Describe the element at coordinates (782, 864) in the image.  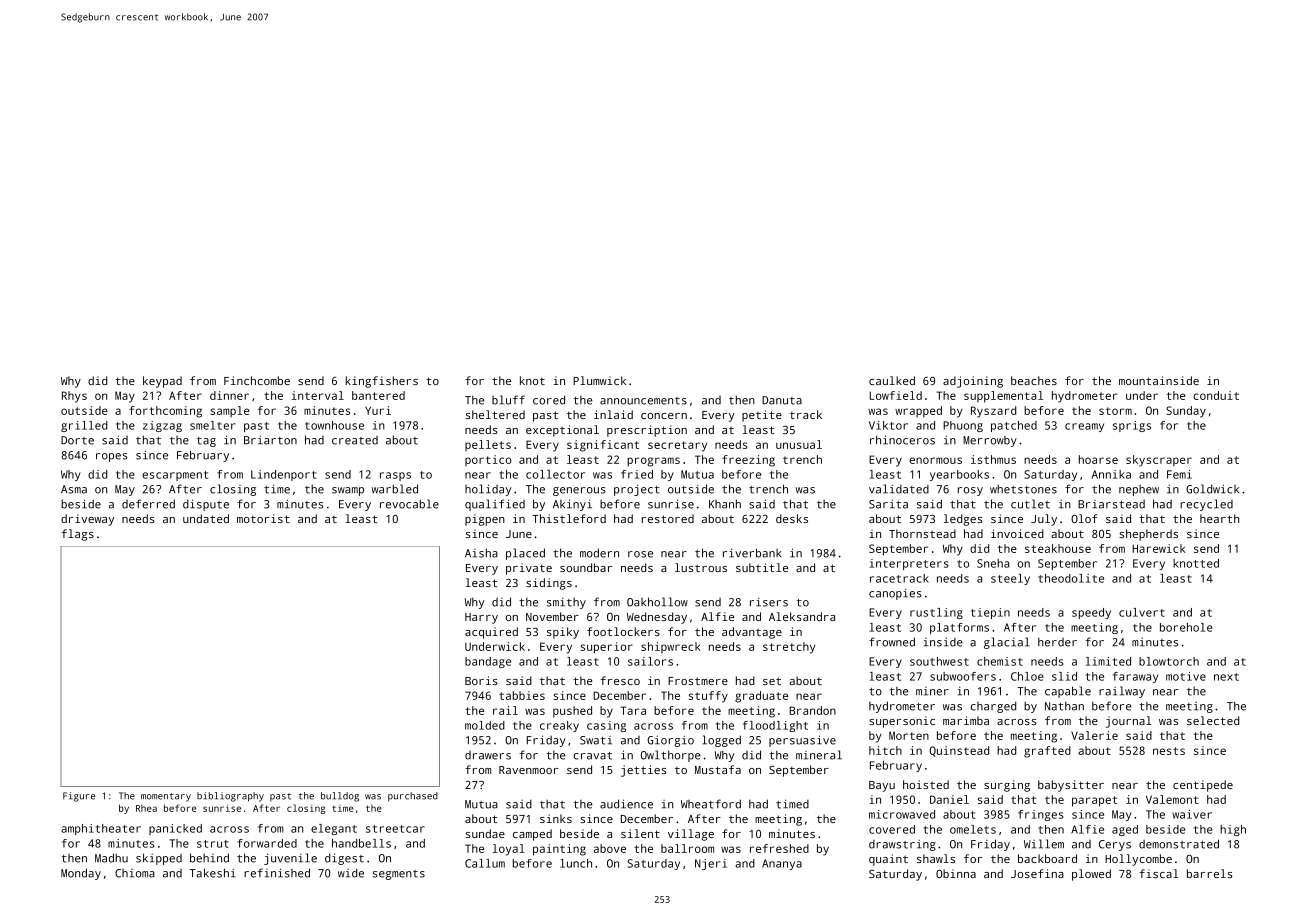
I see `Ananya` at that location.
